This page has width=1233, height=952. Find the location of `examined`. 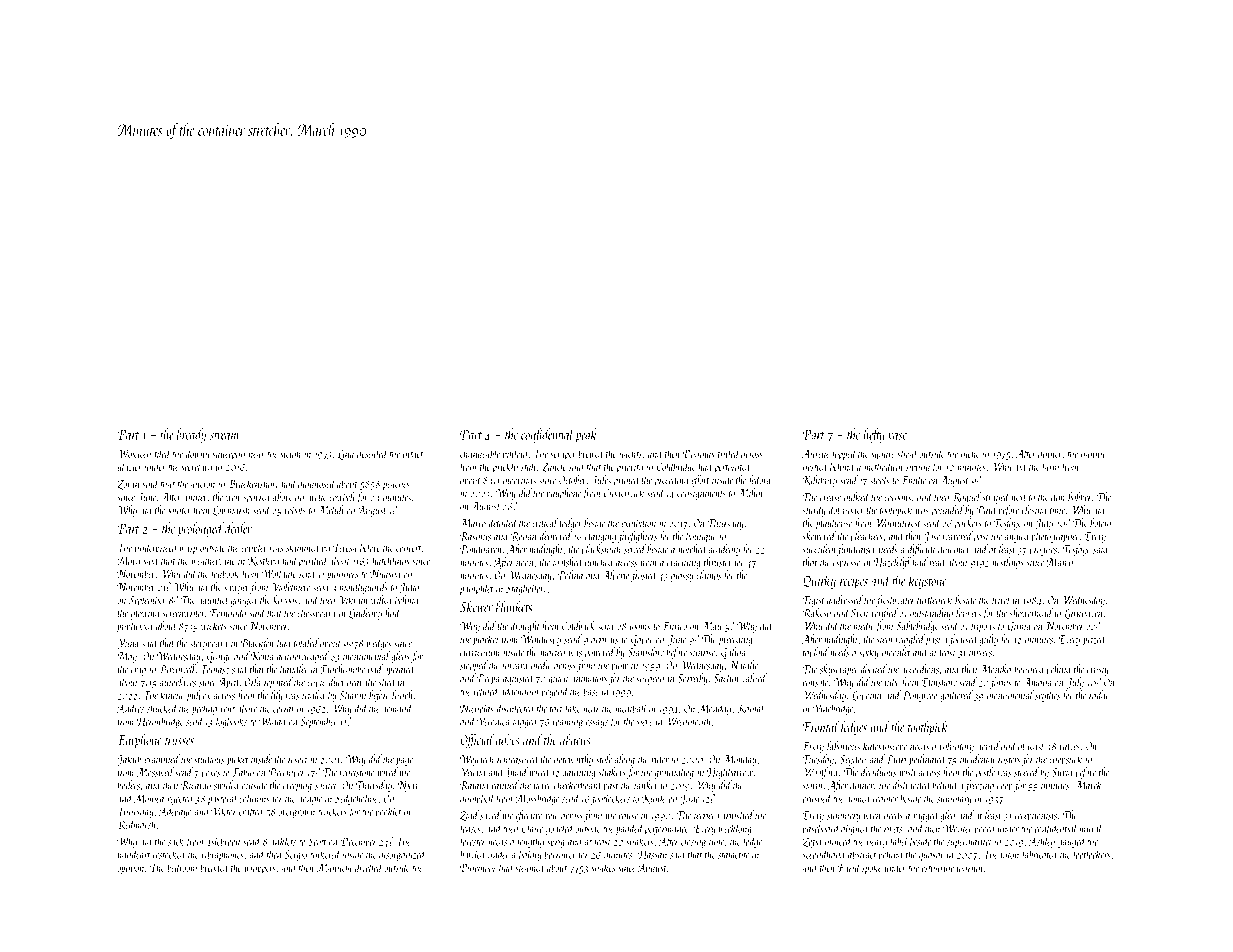

examined is located at coordinates (162, 759).
